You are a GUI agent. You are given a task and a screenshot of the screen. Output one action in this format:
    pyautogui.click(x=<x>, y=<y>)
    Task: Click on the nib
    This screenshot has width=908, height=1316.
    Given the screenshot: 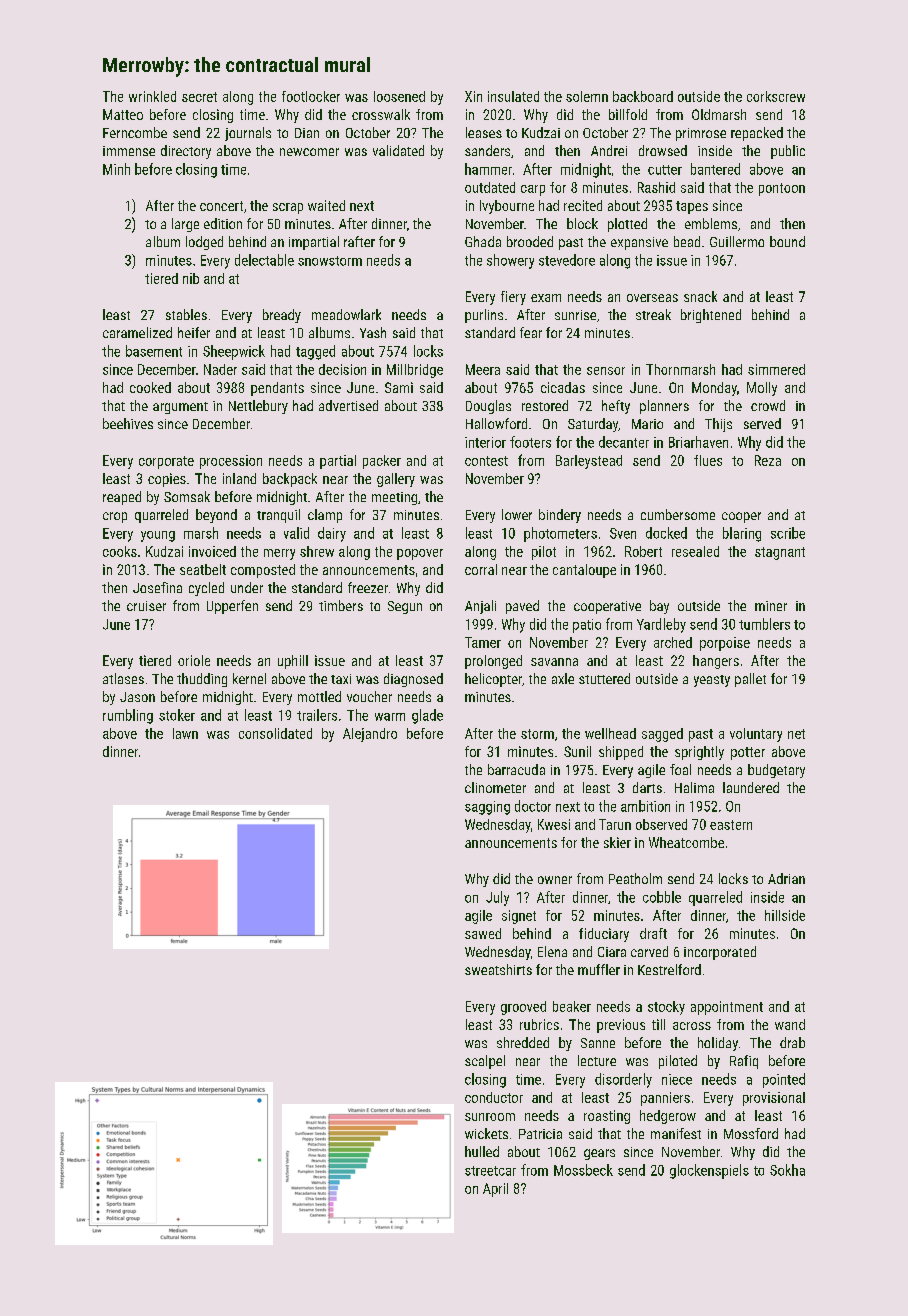 What is the action you would take?
    pyautogui.click(x=191, y=278)
